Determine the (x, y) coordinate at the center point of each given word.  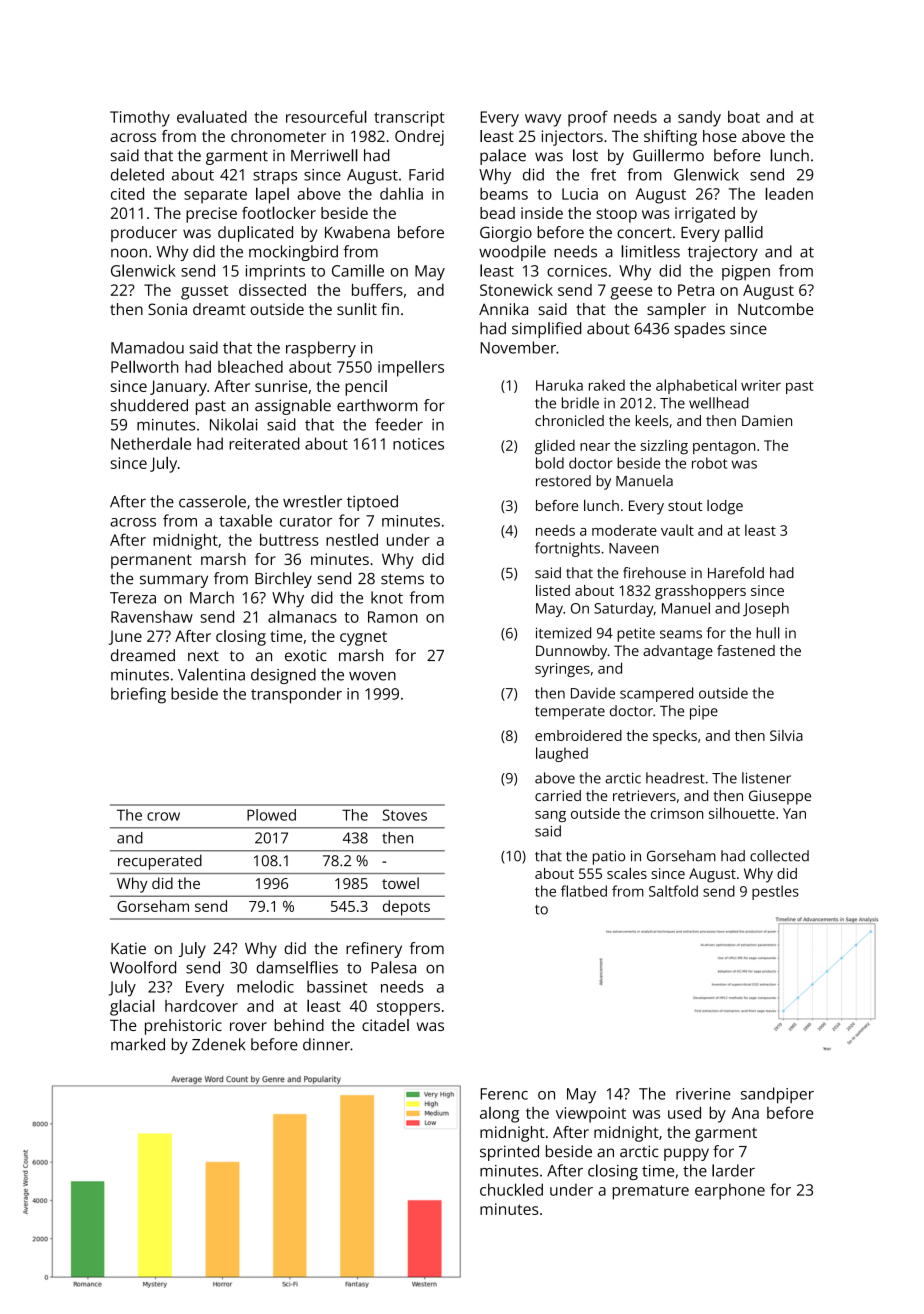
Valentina (211, 674)
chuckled (511, 1189)
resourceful (326, 116)
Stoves (404, 815)
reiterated (264, 443)
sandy (699, 119)
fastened (746, 650)
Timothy (140, 119)
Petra (696, 290)
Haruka (559, 385)
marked (138, 1044)
